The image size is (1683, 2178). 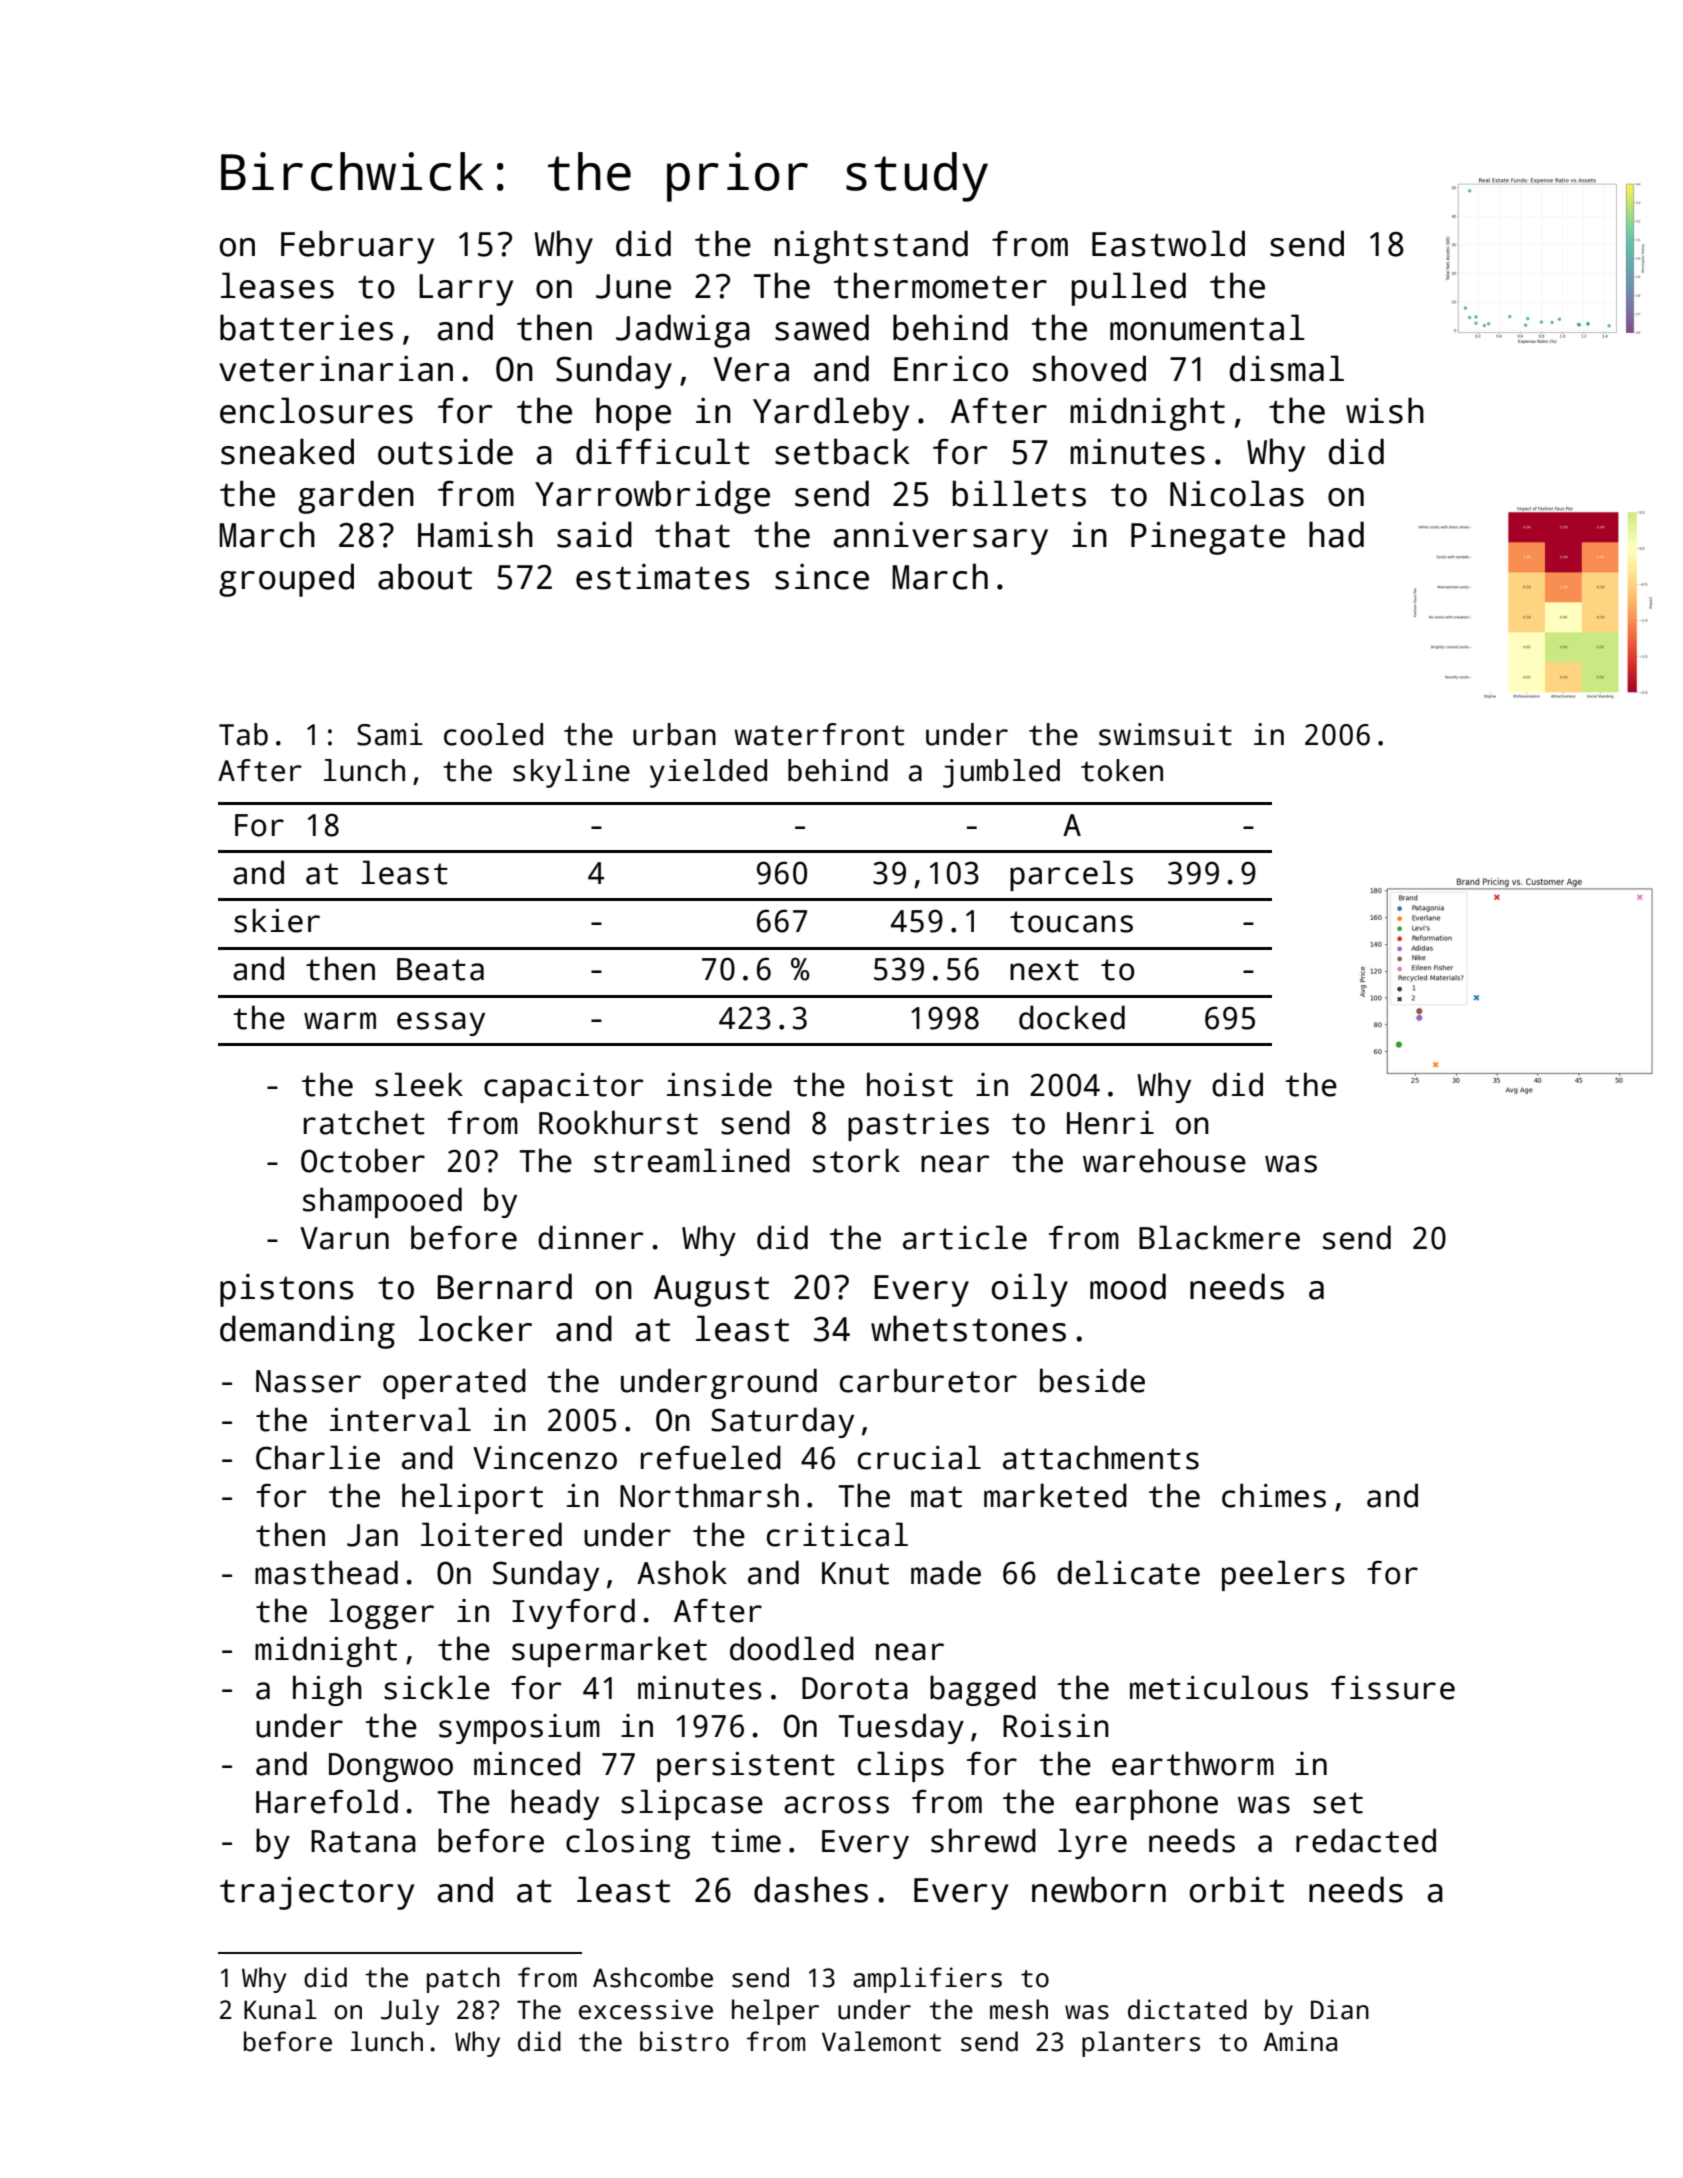 What do you see at coordinates (280, 2009) in the document?
I see `Kunal` at bounding box center [280, 2009].
